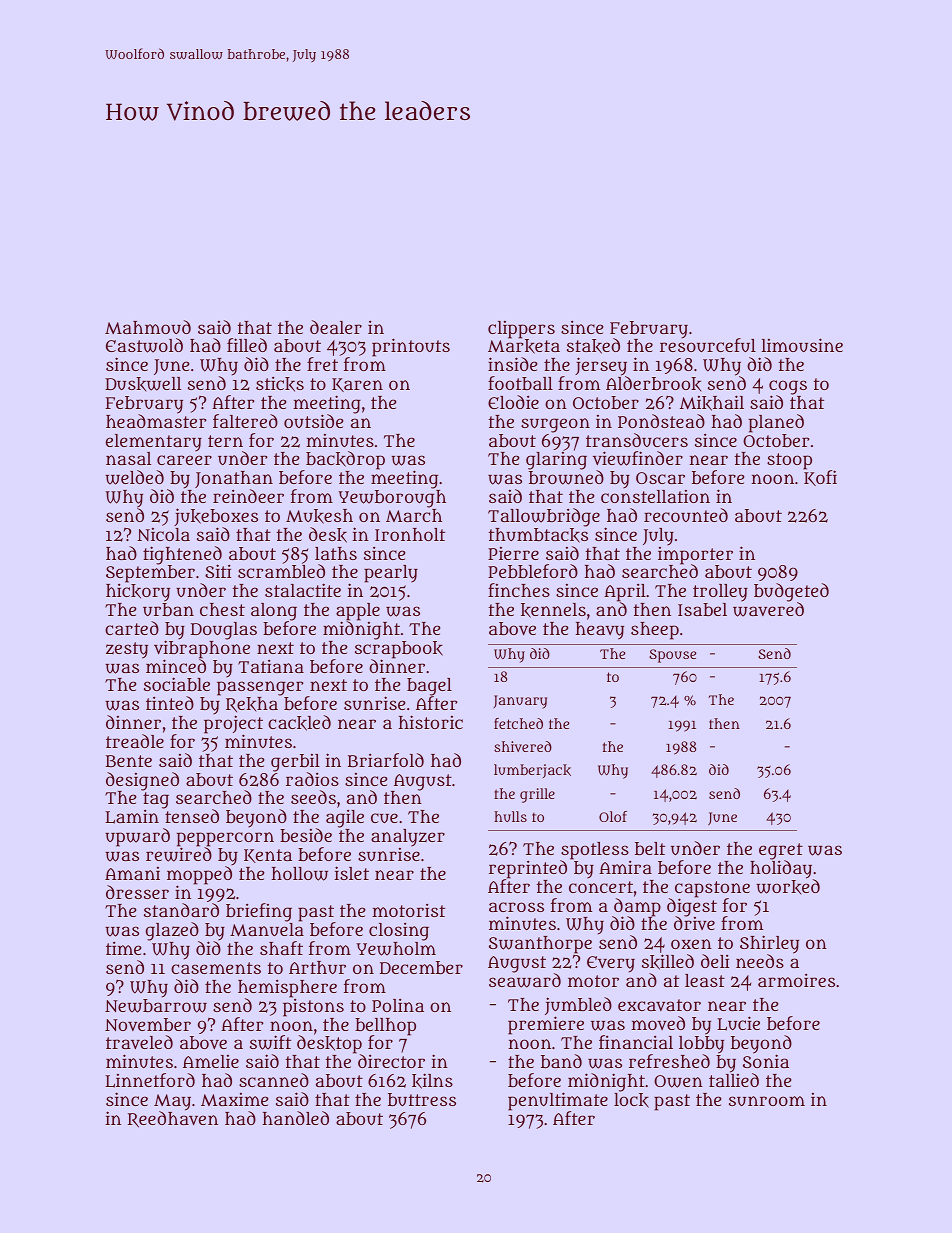 This screenshot has width=952, height=1233. What do you see at coordinates (295, 763) in the screenshot?
I see `gerbil` at bounding box center [295, 763].
